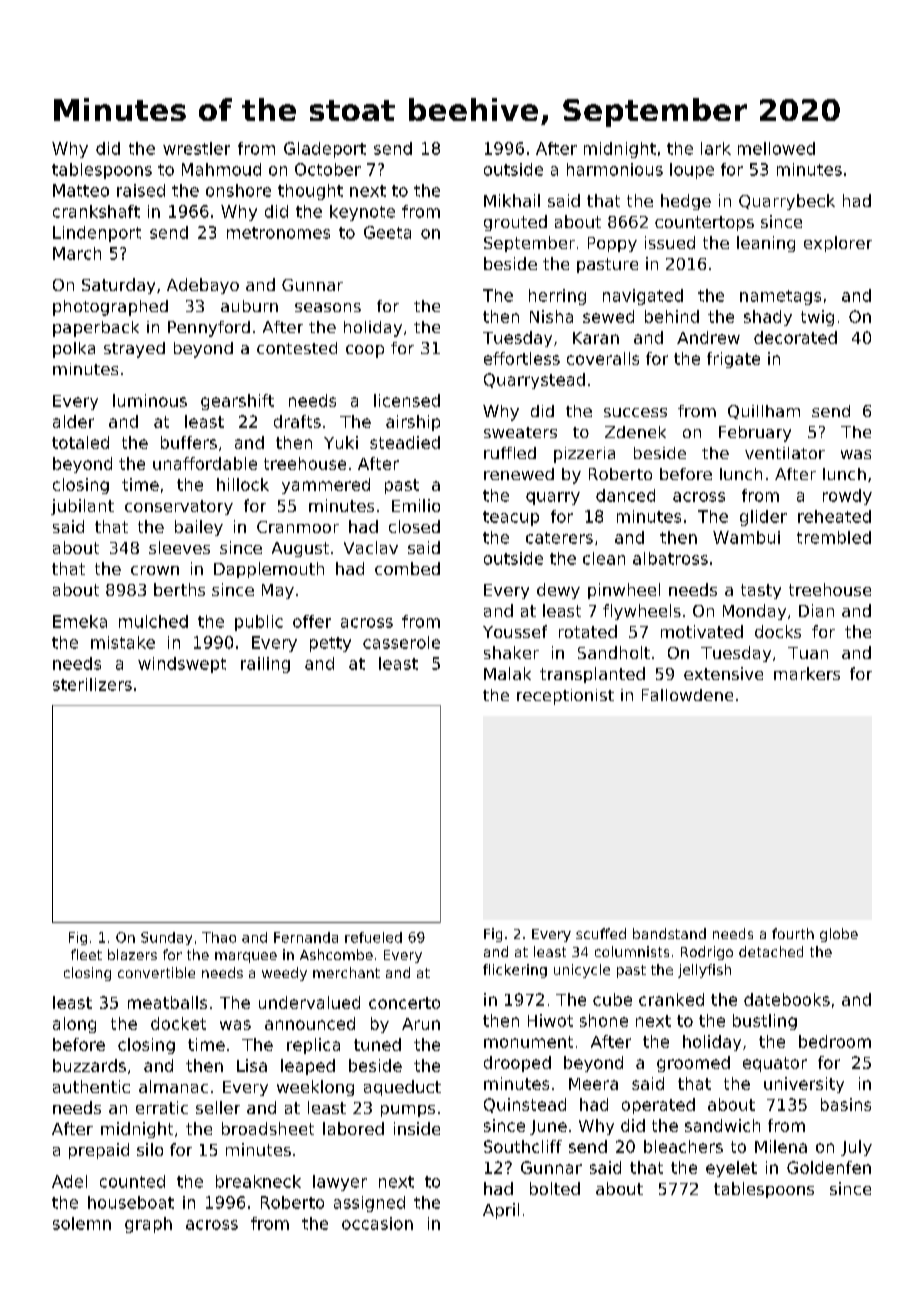  Describe the element at coordinates (196, 148) in the document. I see `wrestler` at that location.
